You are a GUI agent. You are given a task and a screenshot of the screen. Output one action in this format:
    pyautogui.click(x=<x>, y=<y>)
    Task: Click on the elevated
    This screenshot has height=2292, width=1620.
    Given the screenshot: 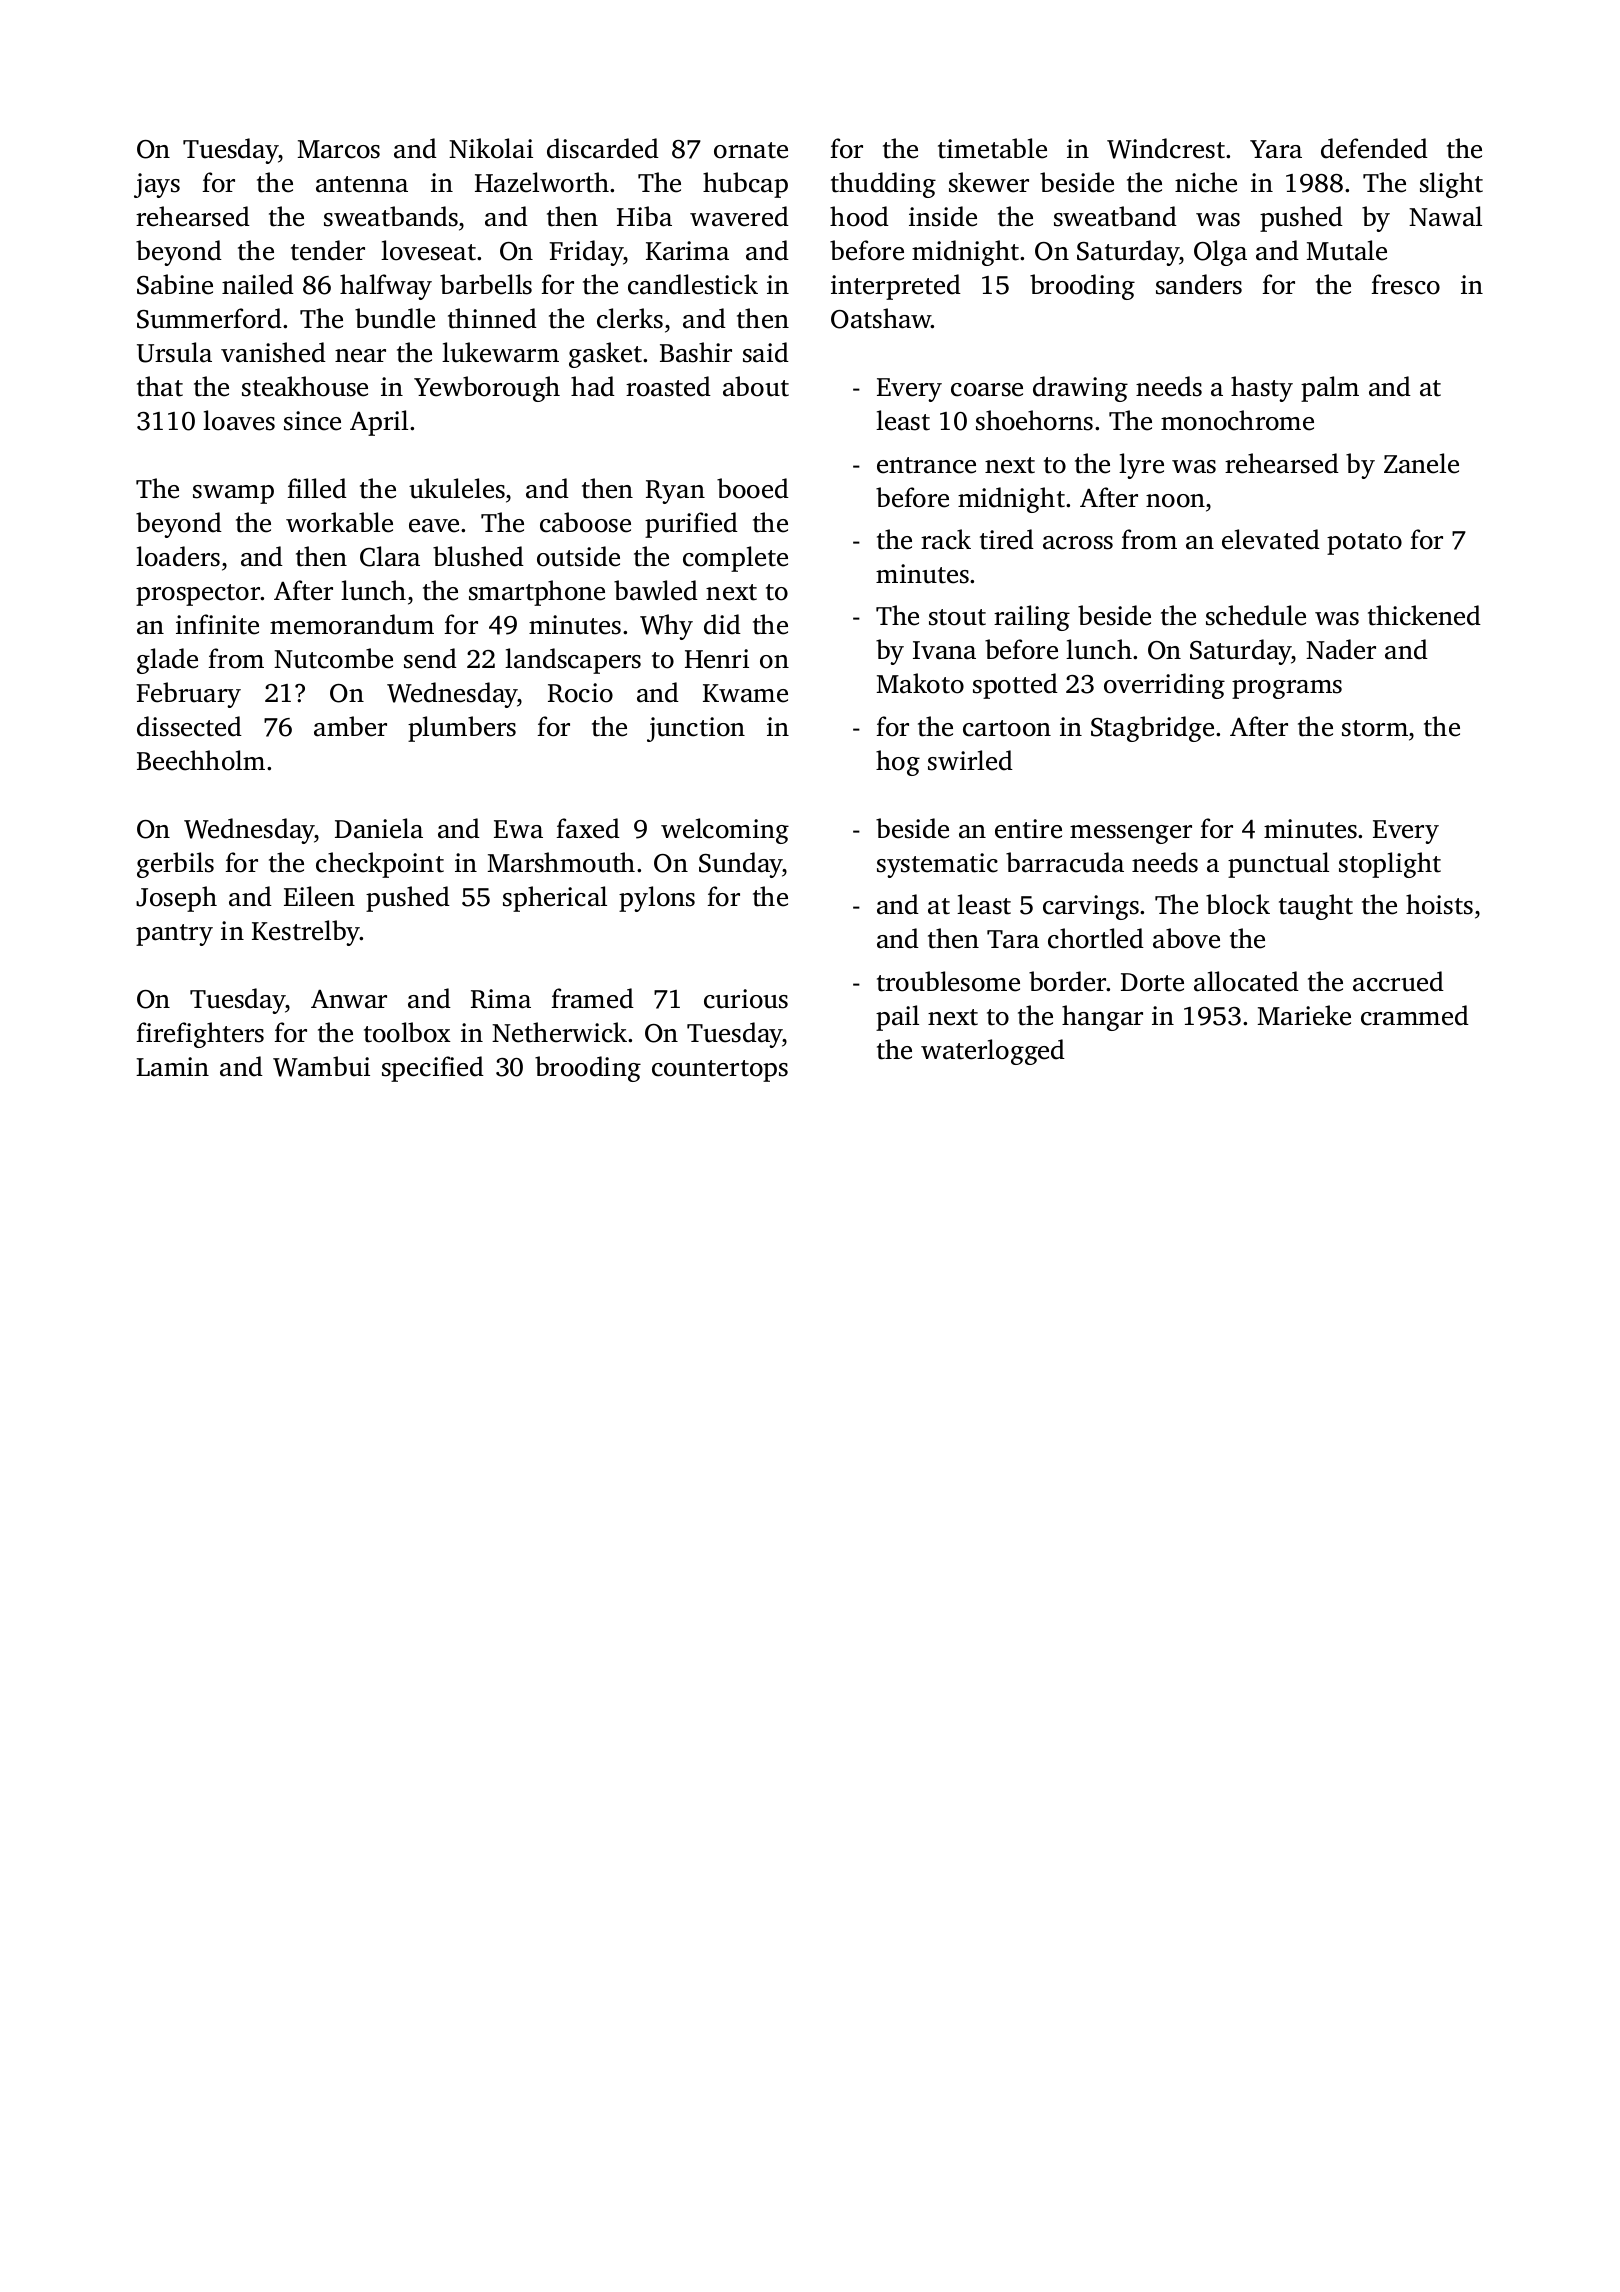 What is the action you would take?
    pyautogui.click(x=1271, y=539)
